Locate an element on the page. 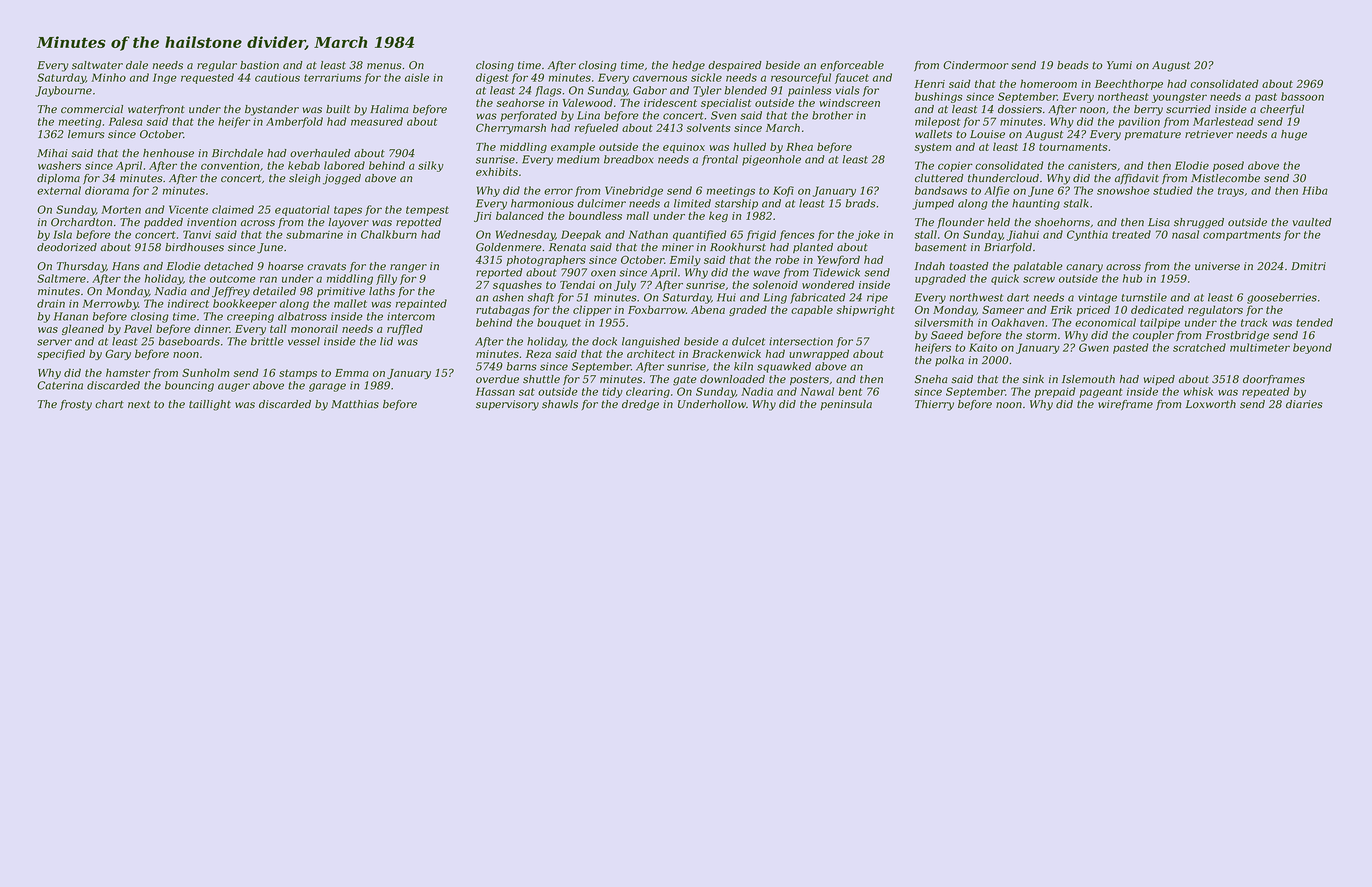 The height and width of the document is (887, 1372). Matthias is located at coordinates (355, 404).
